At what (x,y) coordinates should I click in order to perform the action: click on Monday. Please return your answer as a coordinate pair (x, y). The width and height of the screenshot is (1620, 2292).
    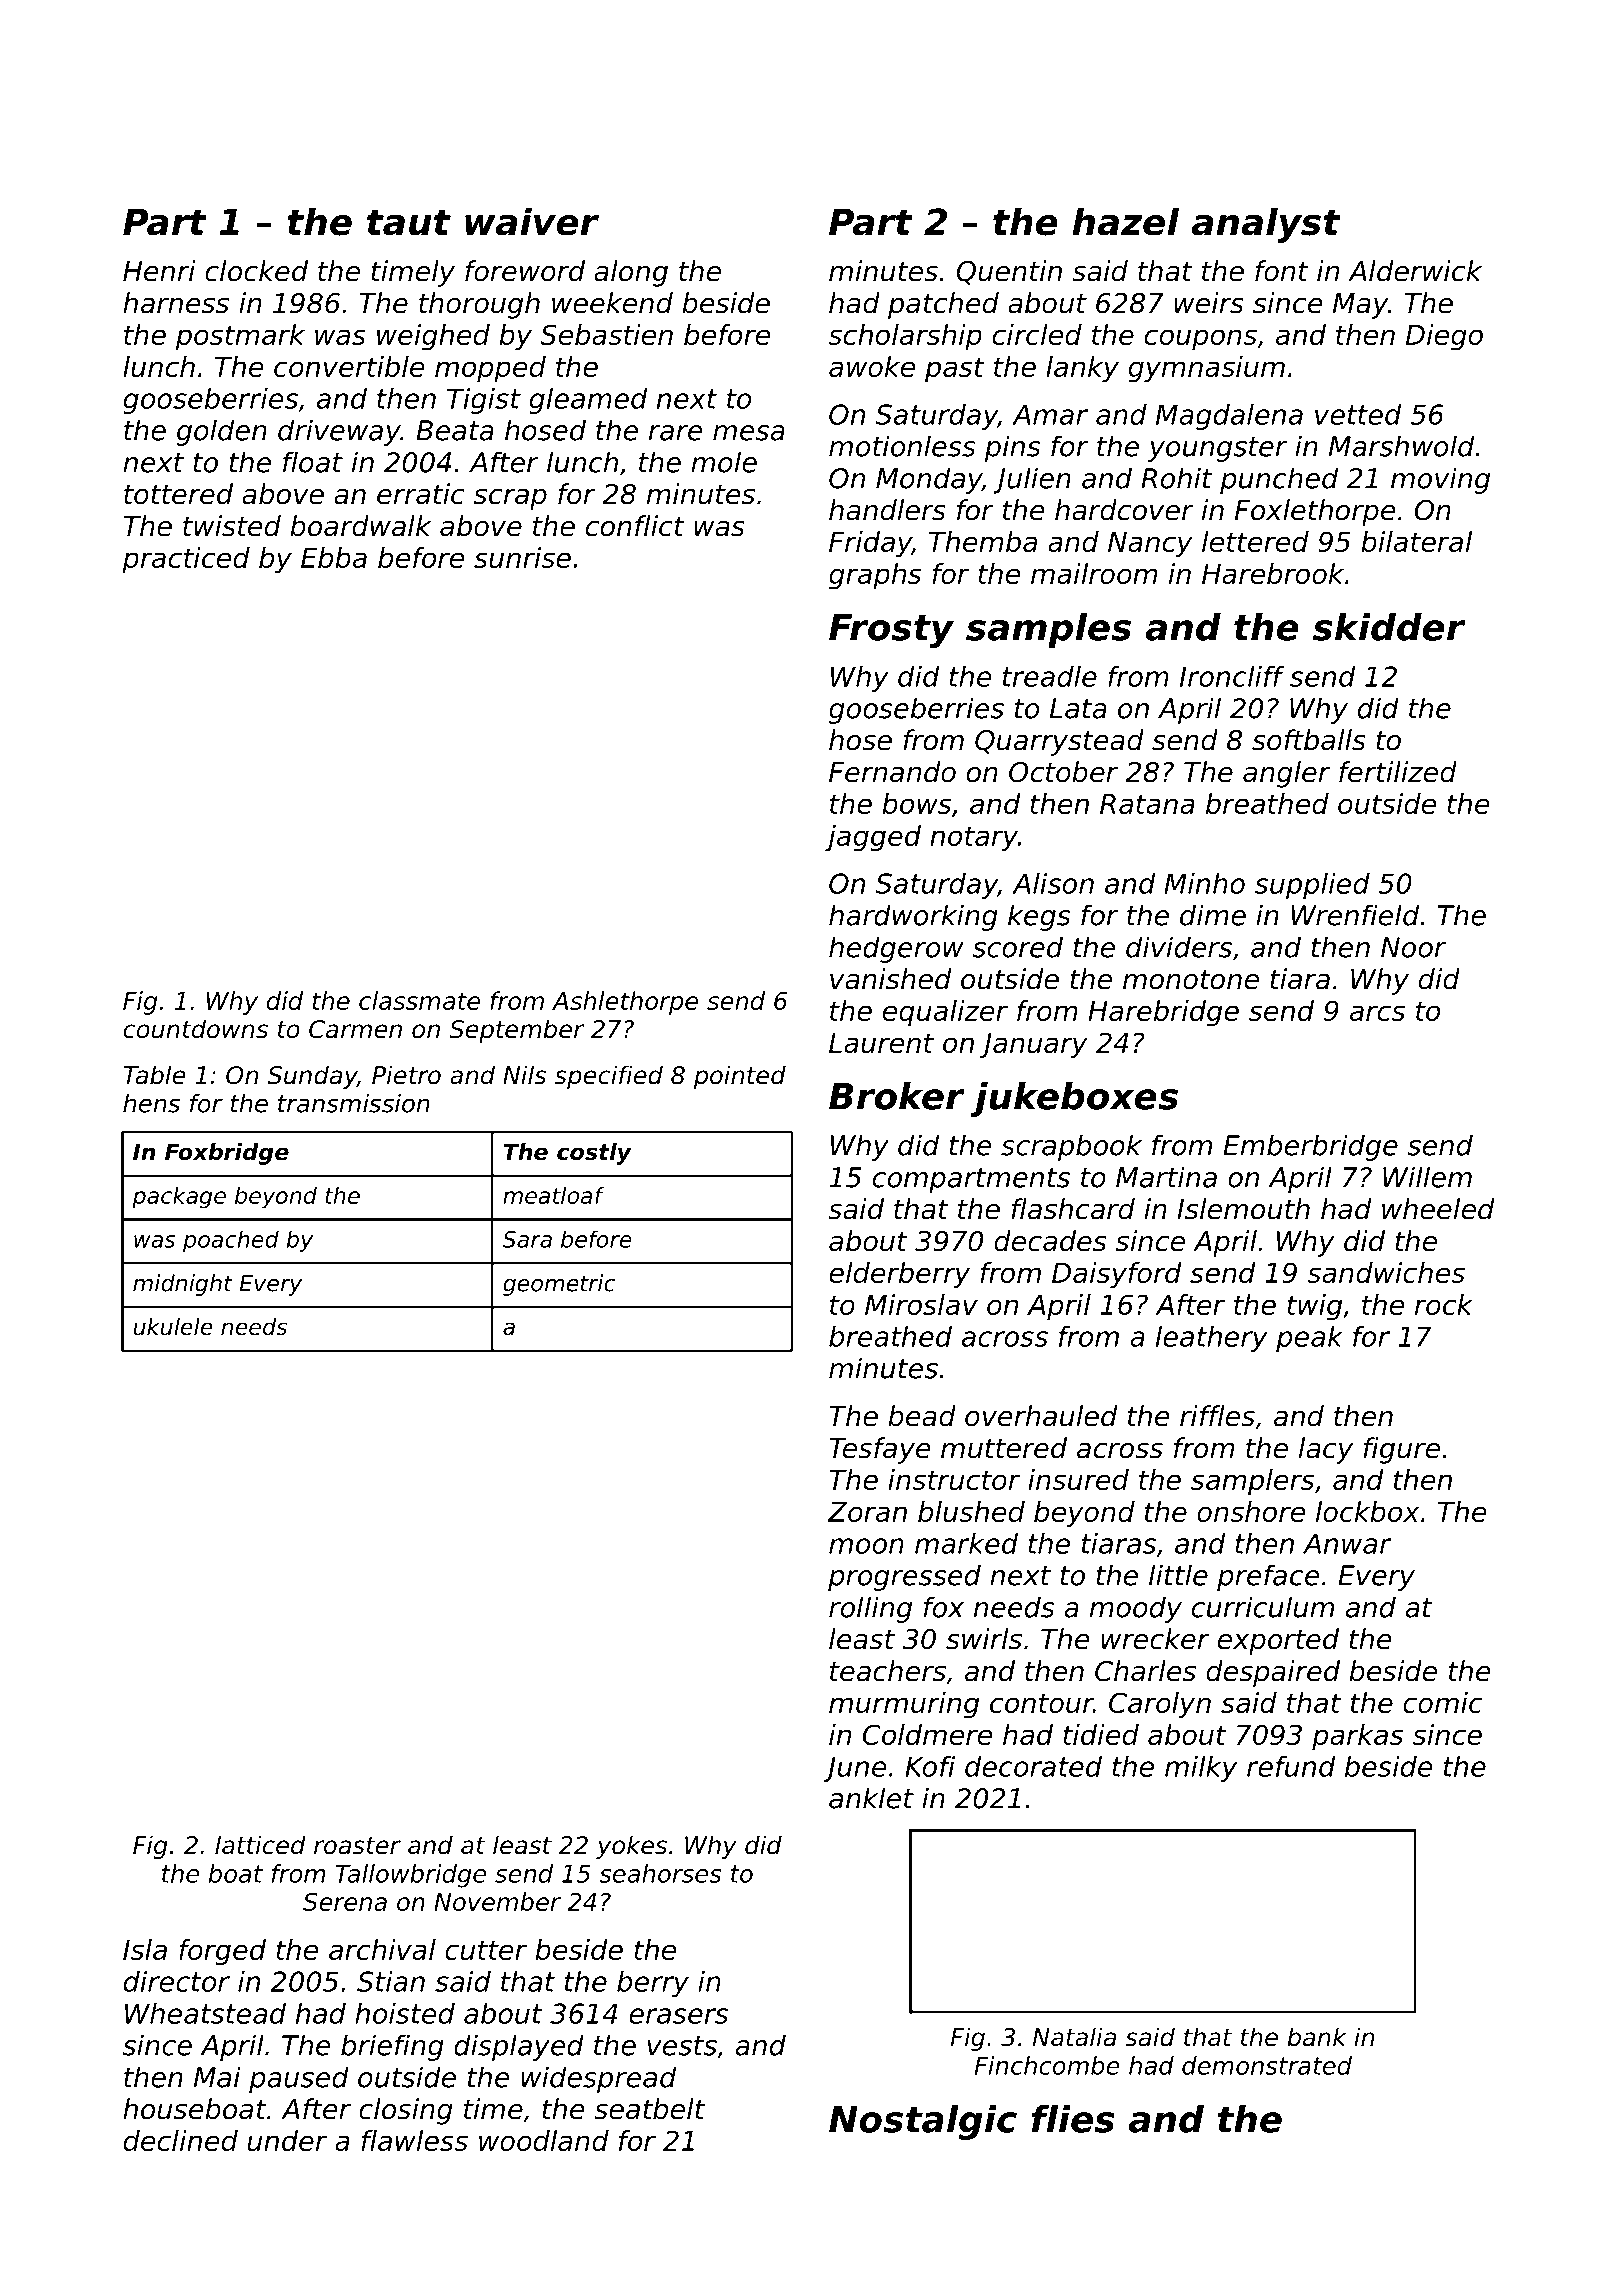
    Looking at the image, I should click on (929, 480).
